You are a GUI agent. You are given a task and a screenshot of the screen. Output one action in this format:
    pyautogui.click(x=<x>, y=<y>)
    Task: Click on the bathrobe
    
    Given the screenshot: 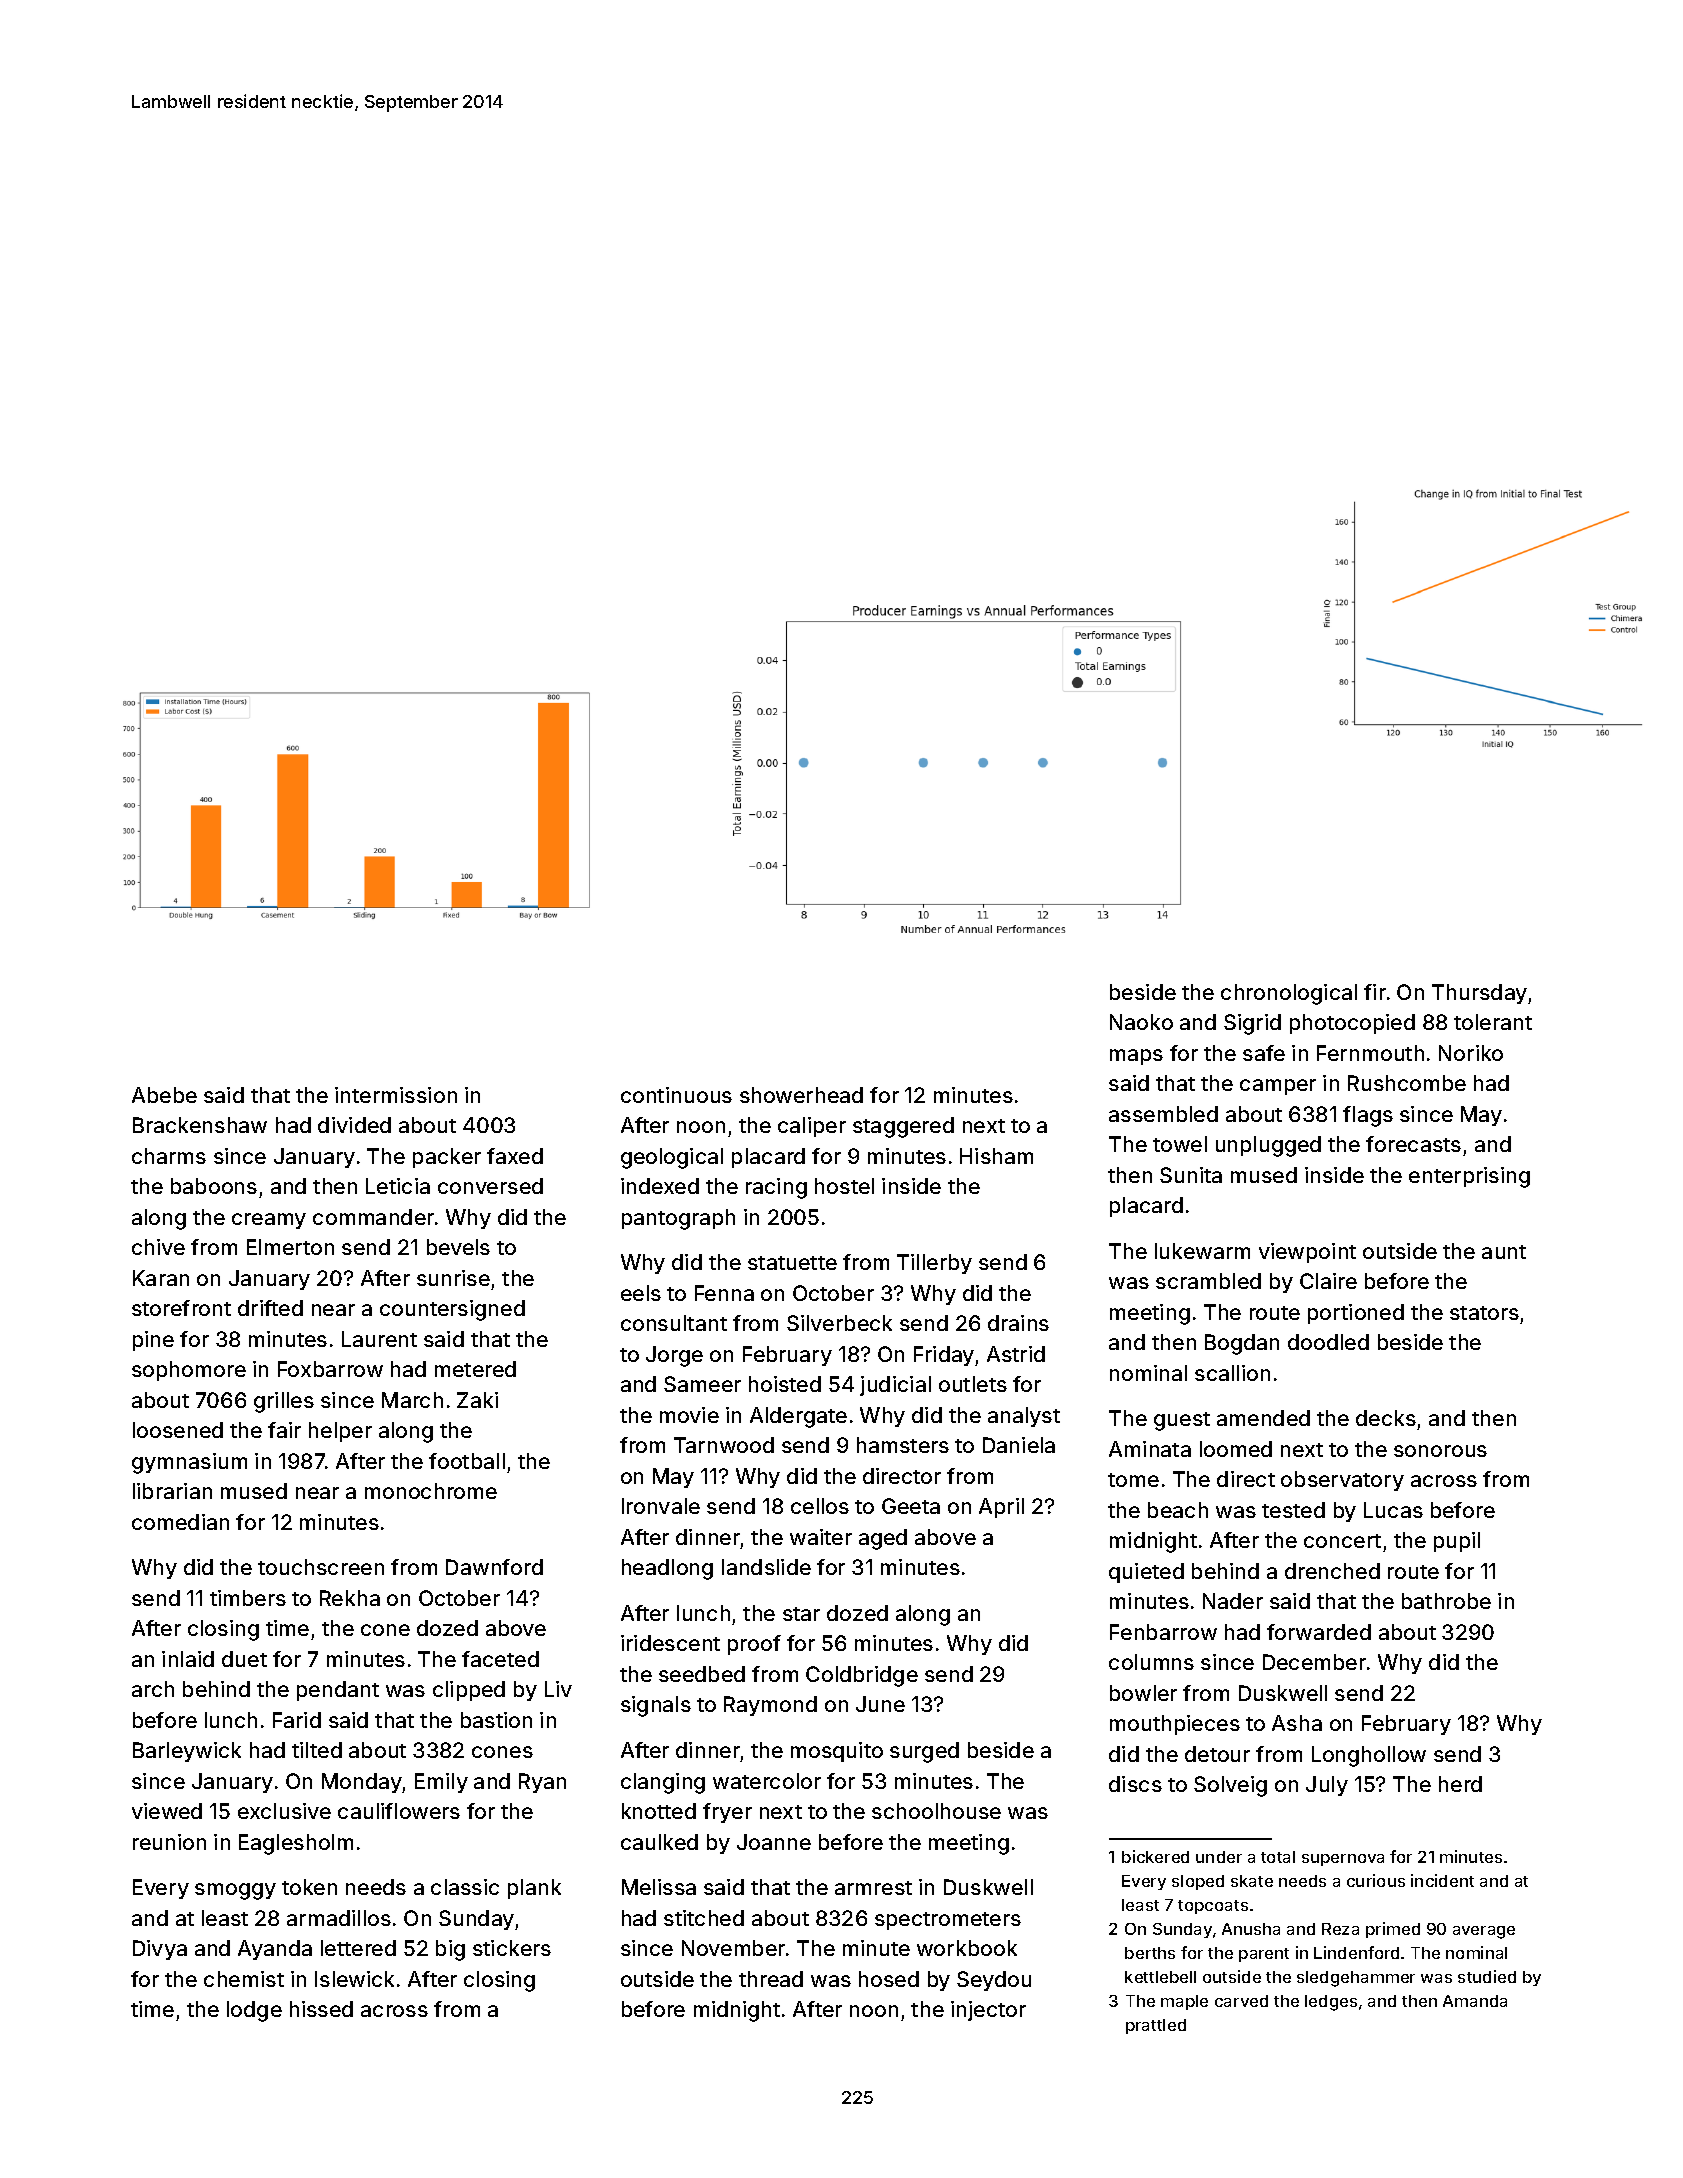 What is the action you would take?
    pyautogui.click(x=1446, y=1601)
